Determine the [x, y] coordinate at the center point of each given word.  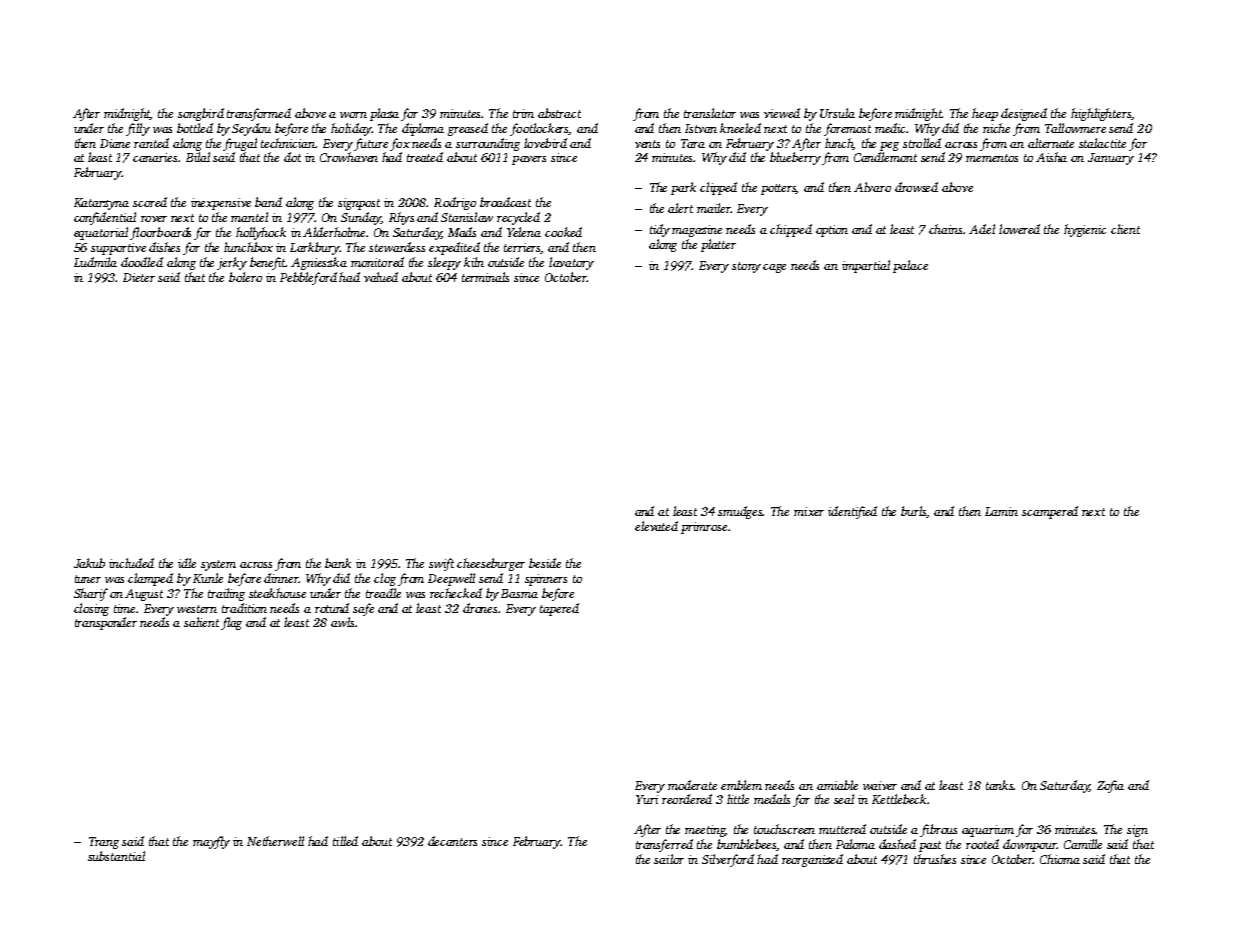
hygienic [1085, 230]
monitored [377, 262]
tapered [559, 609]
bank [338, 563]
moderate [692, 785]
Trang [104, 843]
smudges [740, 512]
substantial [116, 856]
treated [425, 157]
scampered [1050, 512]
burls [914, 512]
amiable [837, 785]
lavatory [571, 263]
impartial [866, 266]
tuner [88, 579]
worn [353, 115]
